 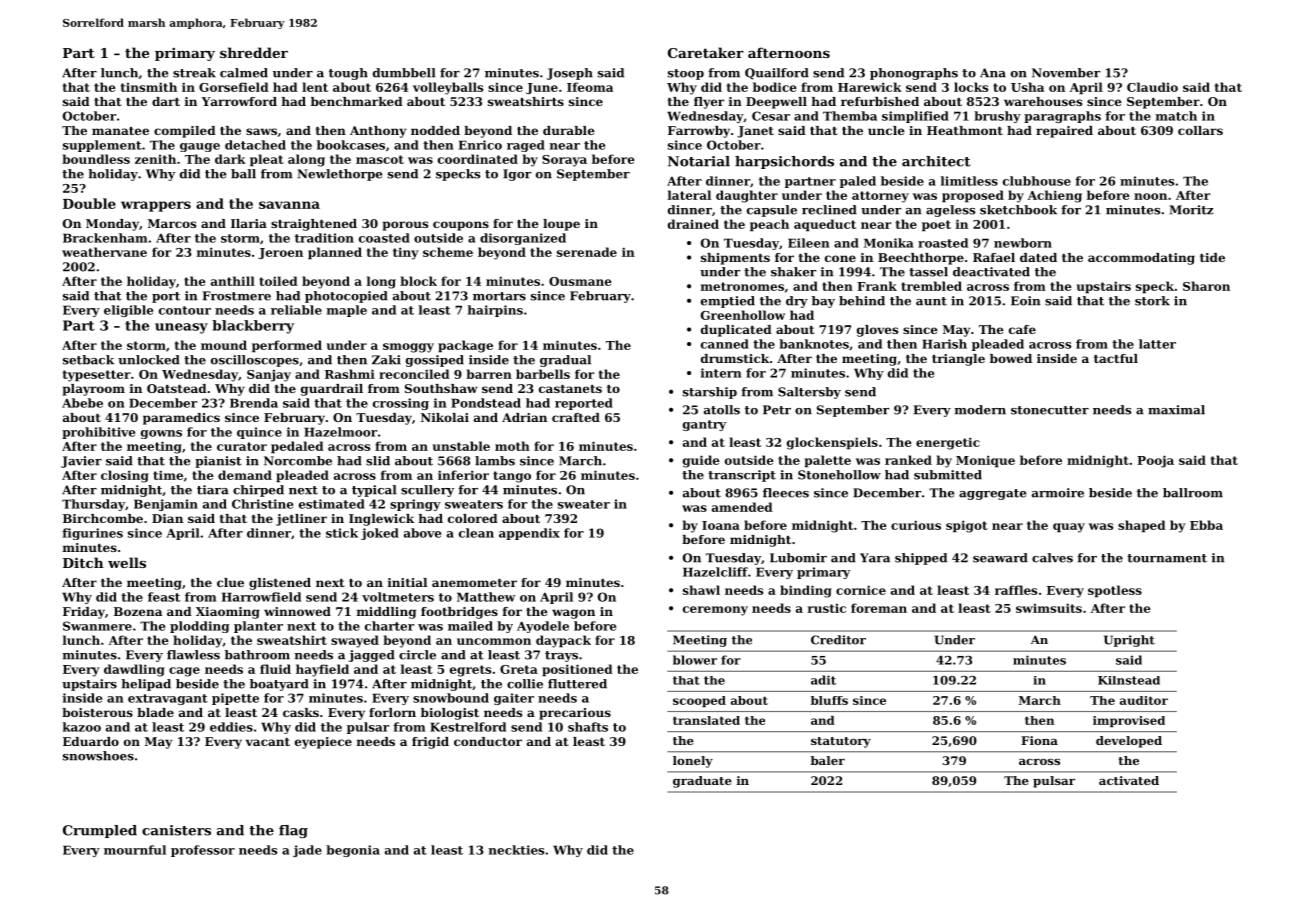 I want to click on tough, so click(x=348, y=74).
